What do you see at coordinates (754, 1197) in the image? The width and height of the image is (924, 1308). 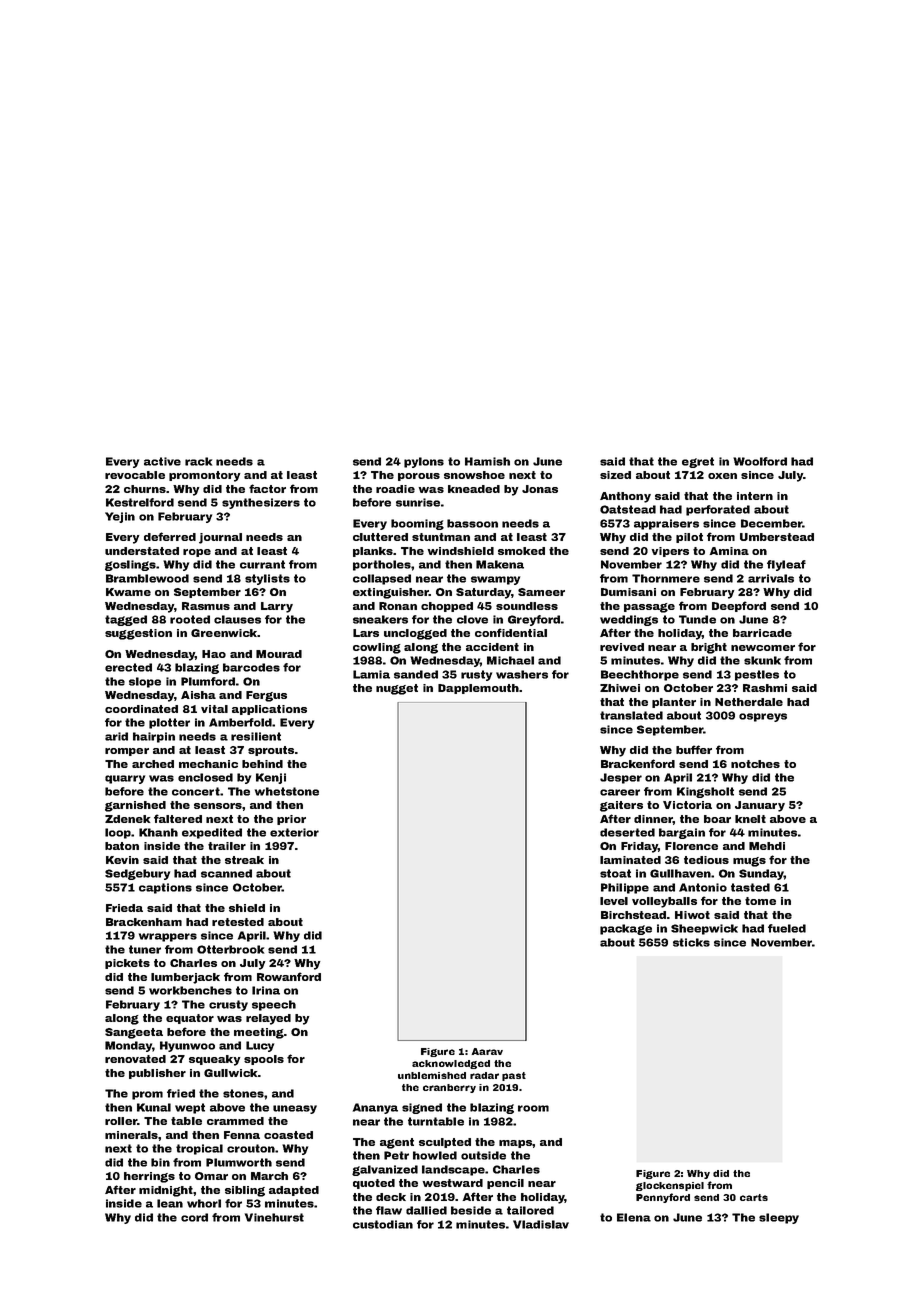 I see `carts` at bounding box center [754, 1197].
